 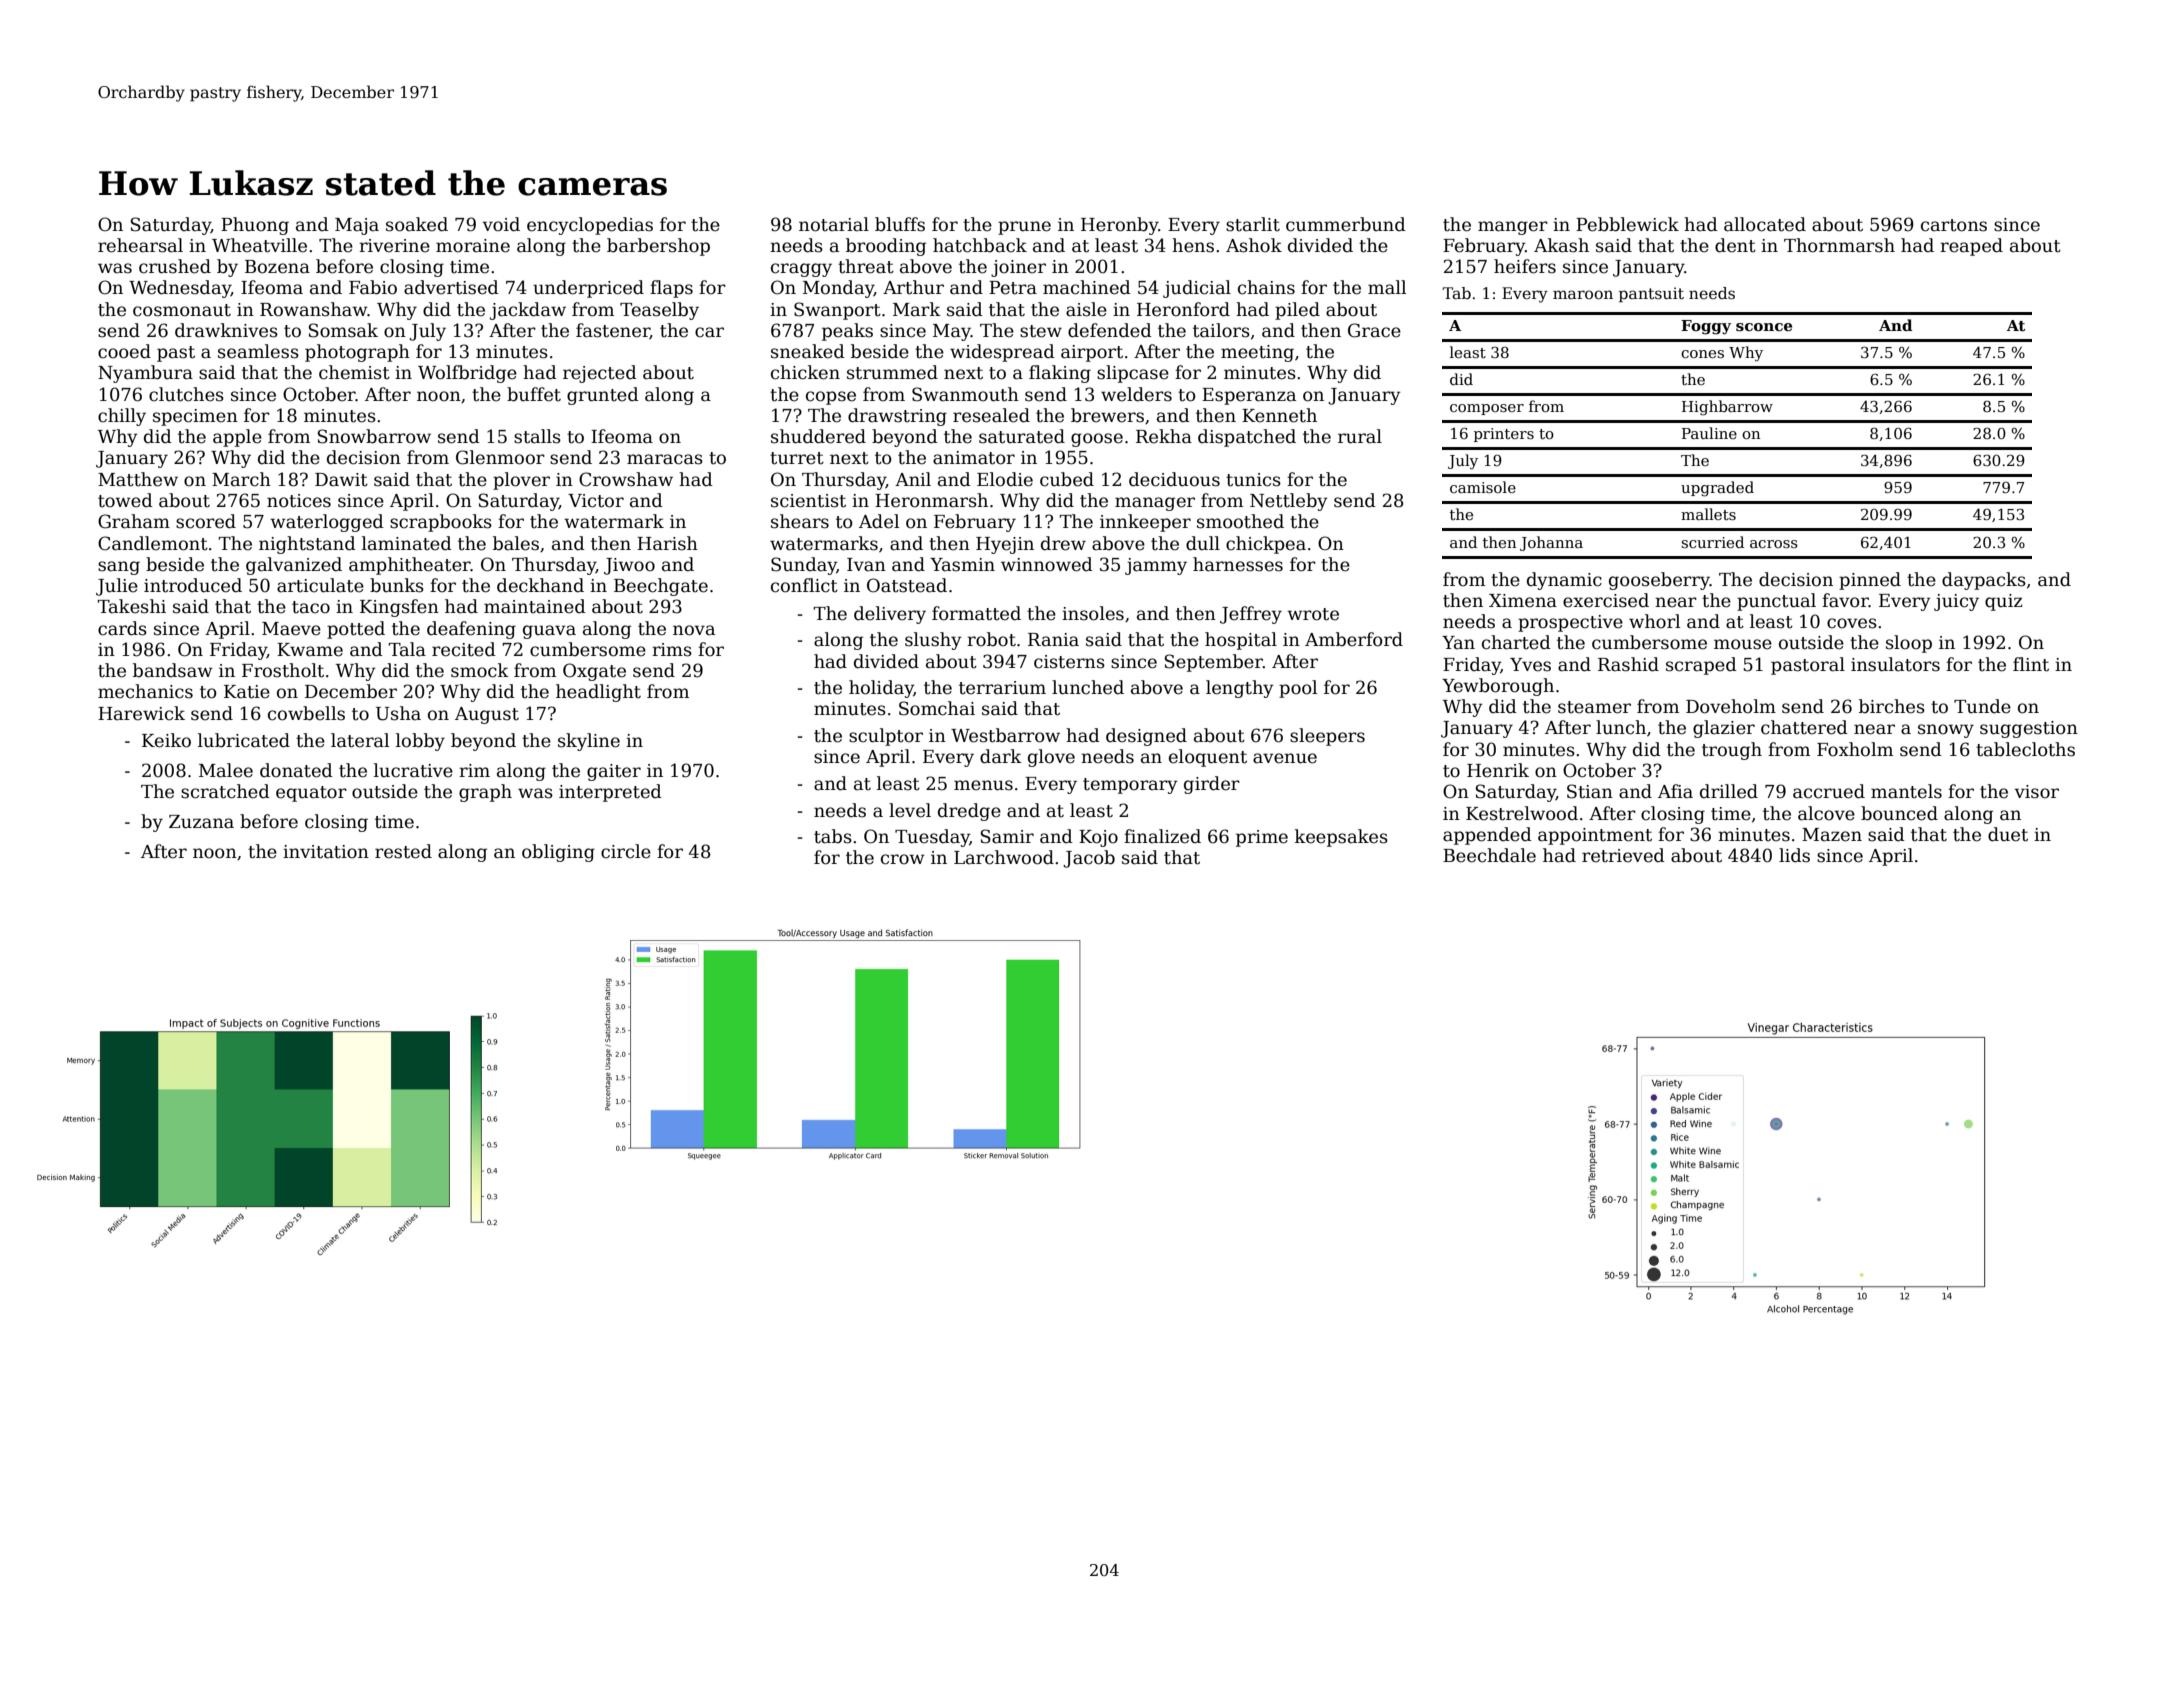 I want to click on across, so click(x=1774, y=544).
